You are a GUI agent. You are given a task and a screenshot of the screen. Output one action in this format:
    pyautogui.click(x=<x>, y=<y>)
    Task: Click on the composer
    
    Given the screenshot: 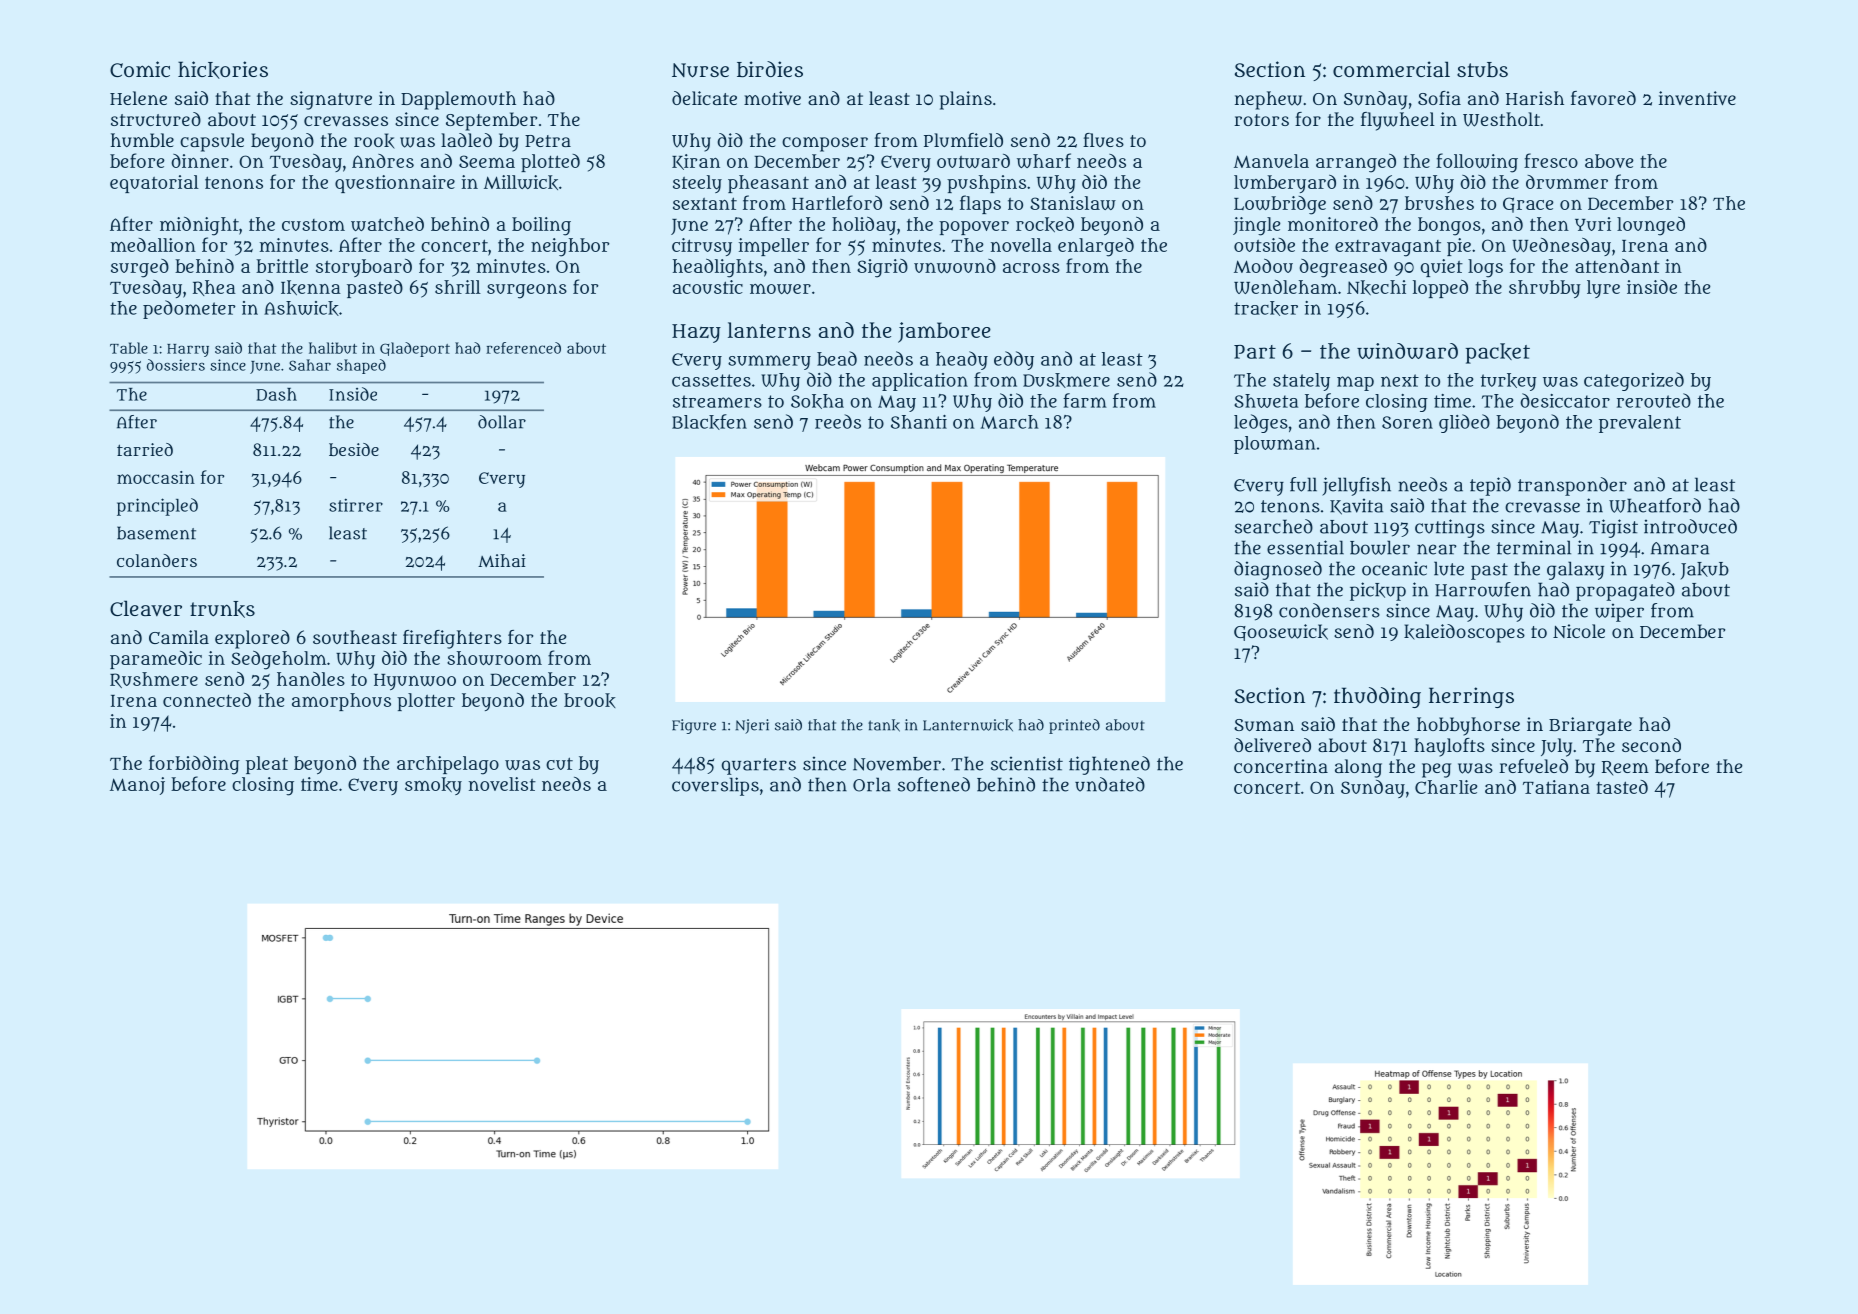 What is the action you would take?
    pyautogui.click(x=825, y=144)
